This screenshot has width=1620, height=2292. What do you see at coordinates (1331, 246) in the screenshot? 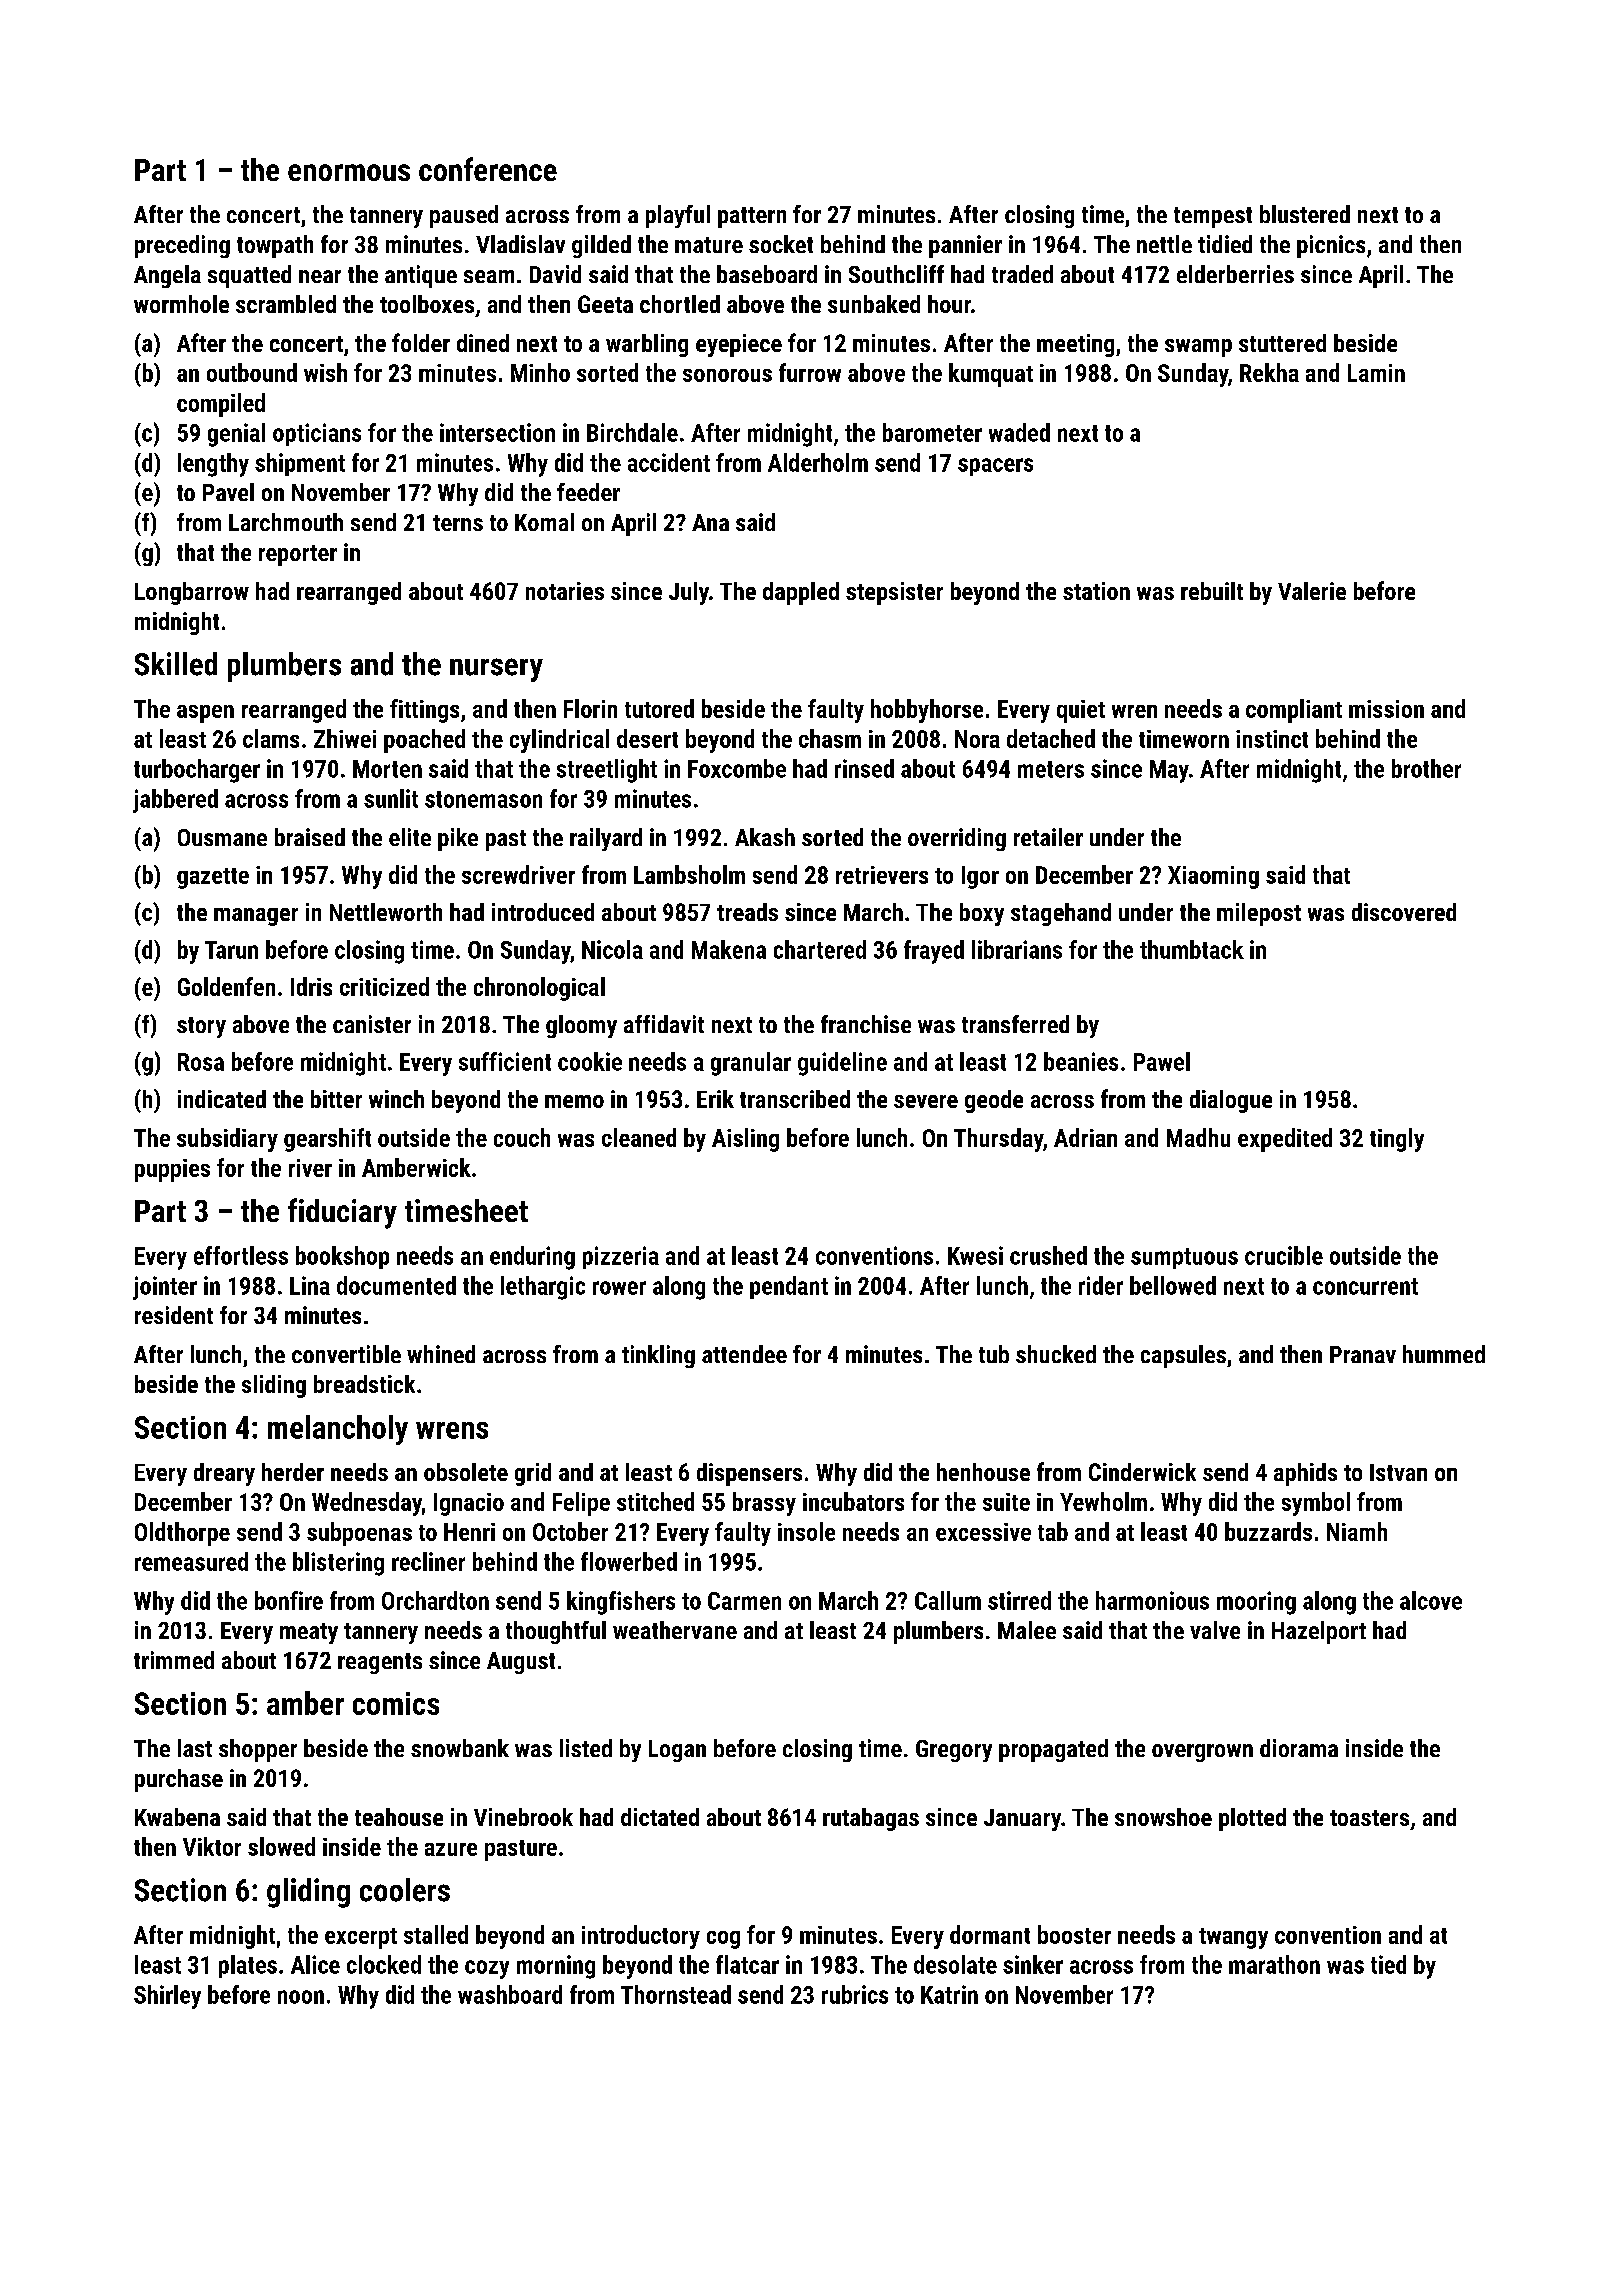
I see `picnics` at bounding box center [1331, 246].
